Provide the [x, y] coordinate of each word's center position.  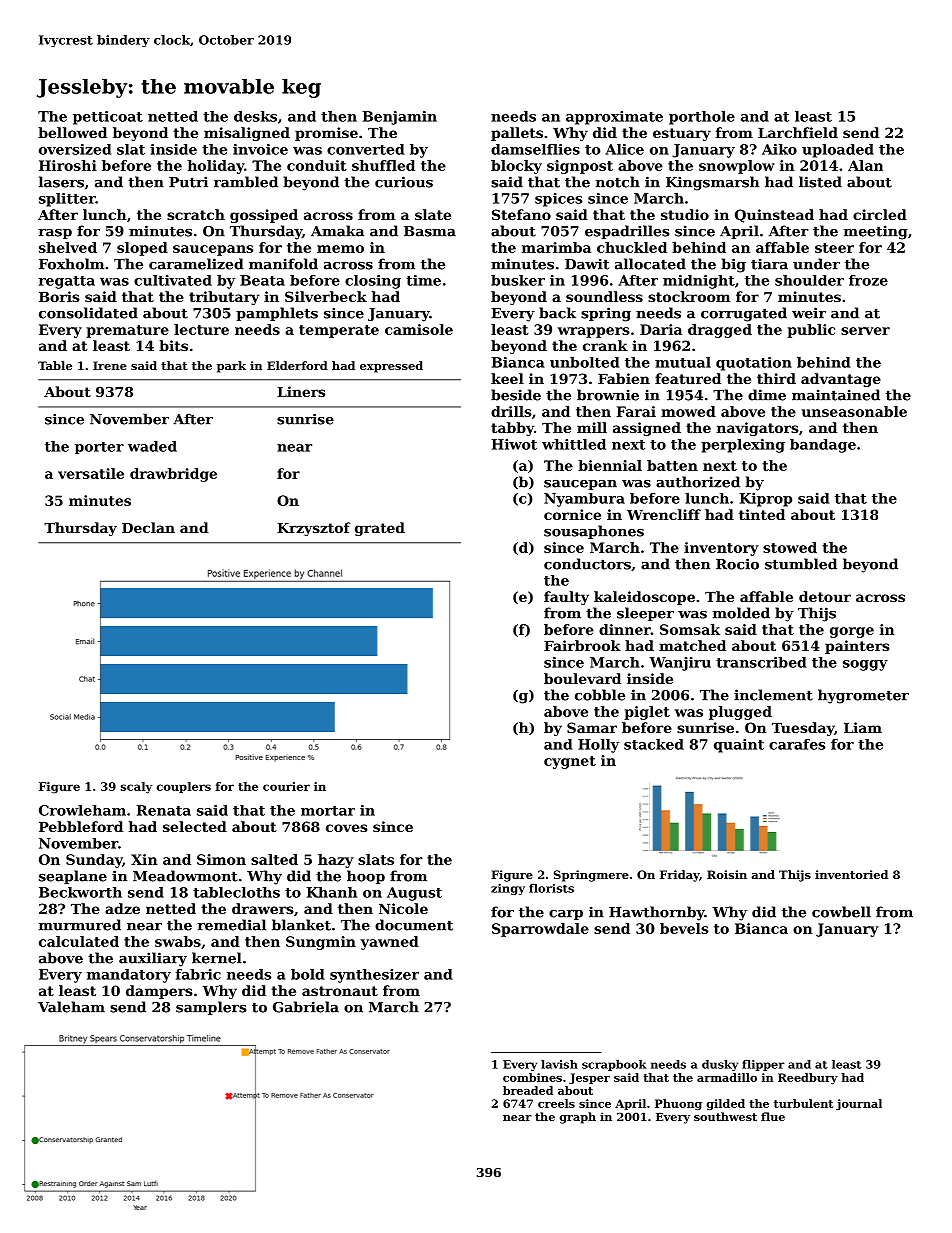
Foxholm [71, 264]
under [816, 264]
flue [773, 1116]
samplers [211, 1008]
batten [672, 465]
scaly [136, 788]
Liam [863, 727]
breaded [528, 1090]
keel [507, 378]
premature [127, 331]
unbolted [584, 362]
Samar [592, 727]
